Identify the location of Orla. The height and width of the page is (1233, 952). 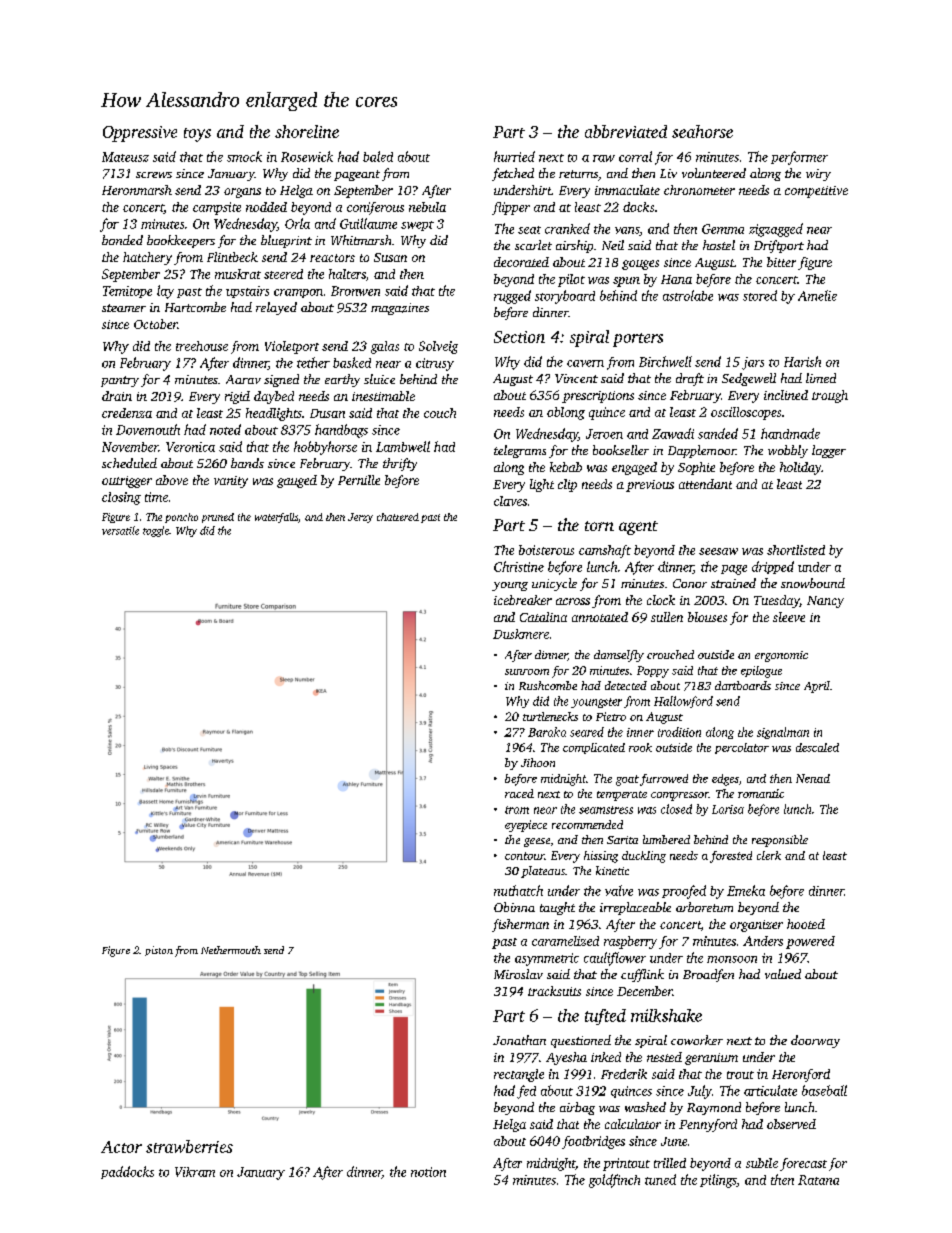
(297, 223).
